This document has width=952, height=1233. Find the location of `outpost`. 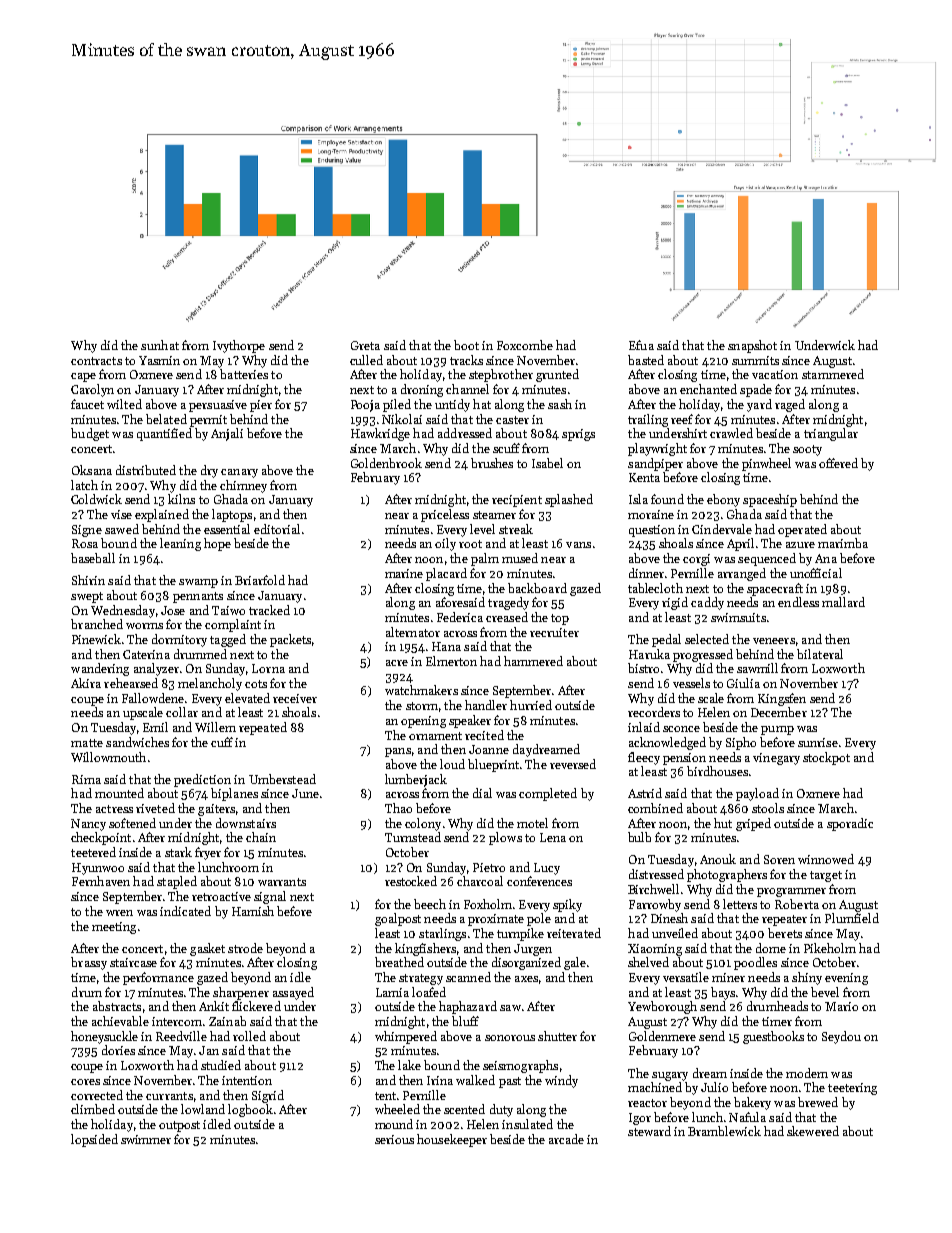

outpost is located at coordinates (179, 1126).
